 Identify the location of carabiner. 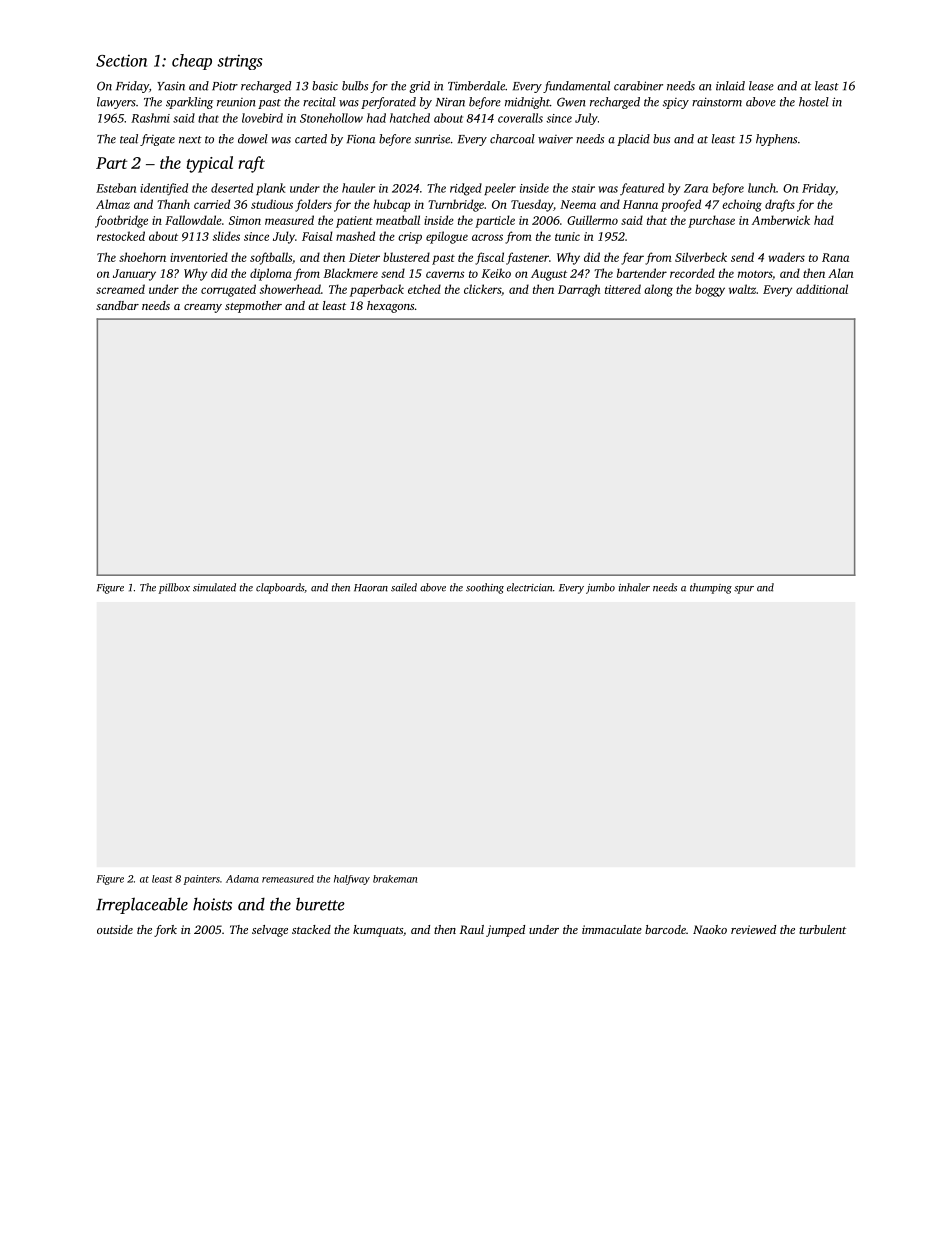
(638, 86).
